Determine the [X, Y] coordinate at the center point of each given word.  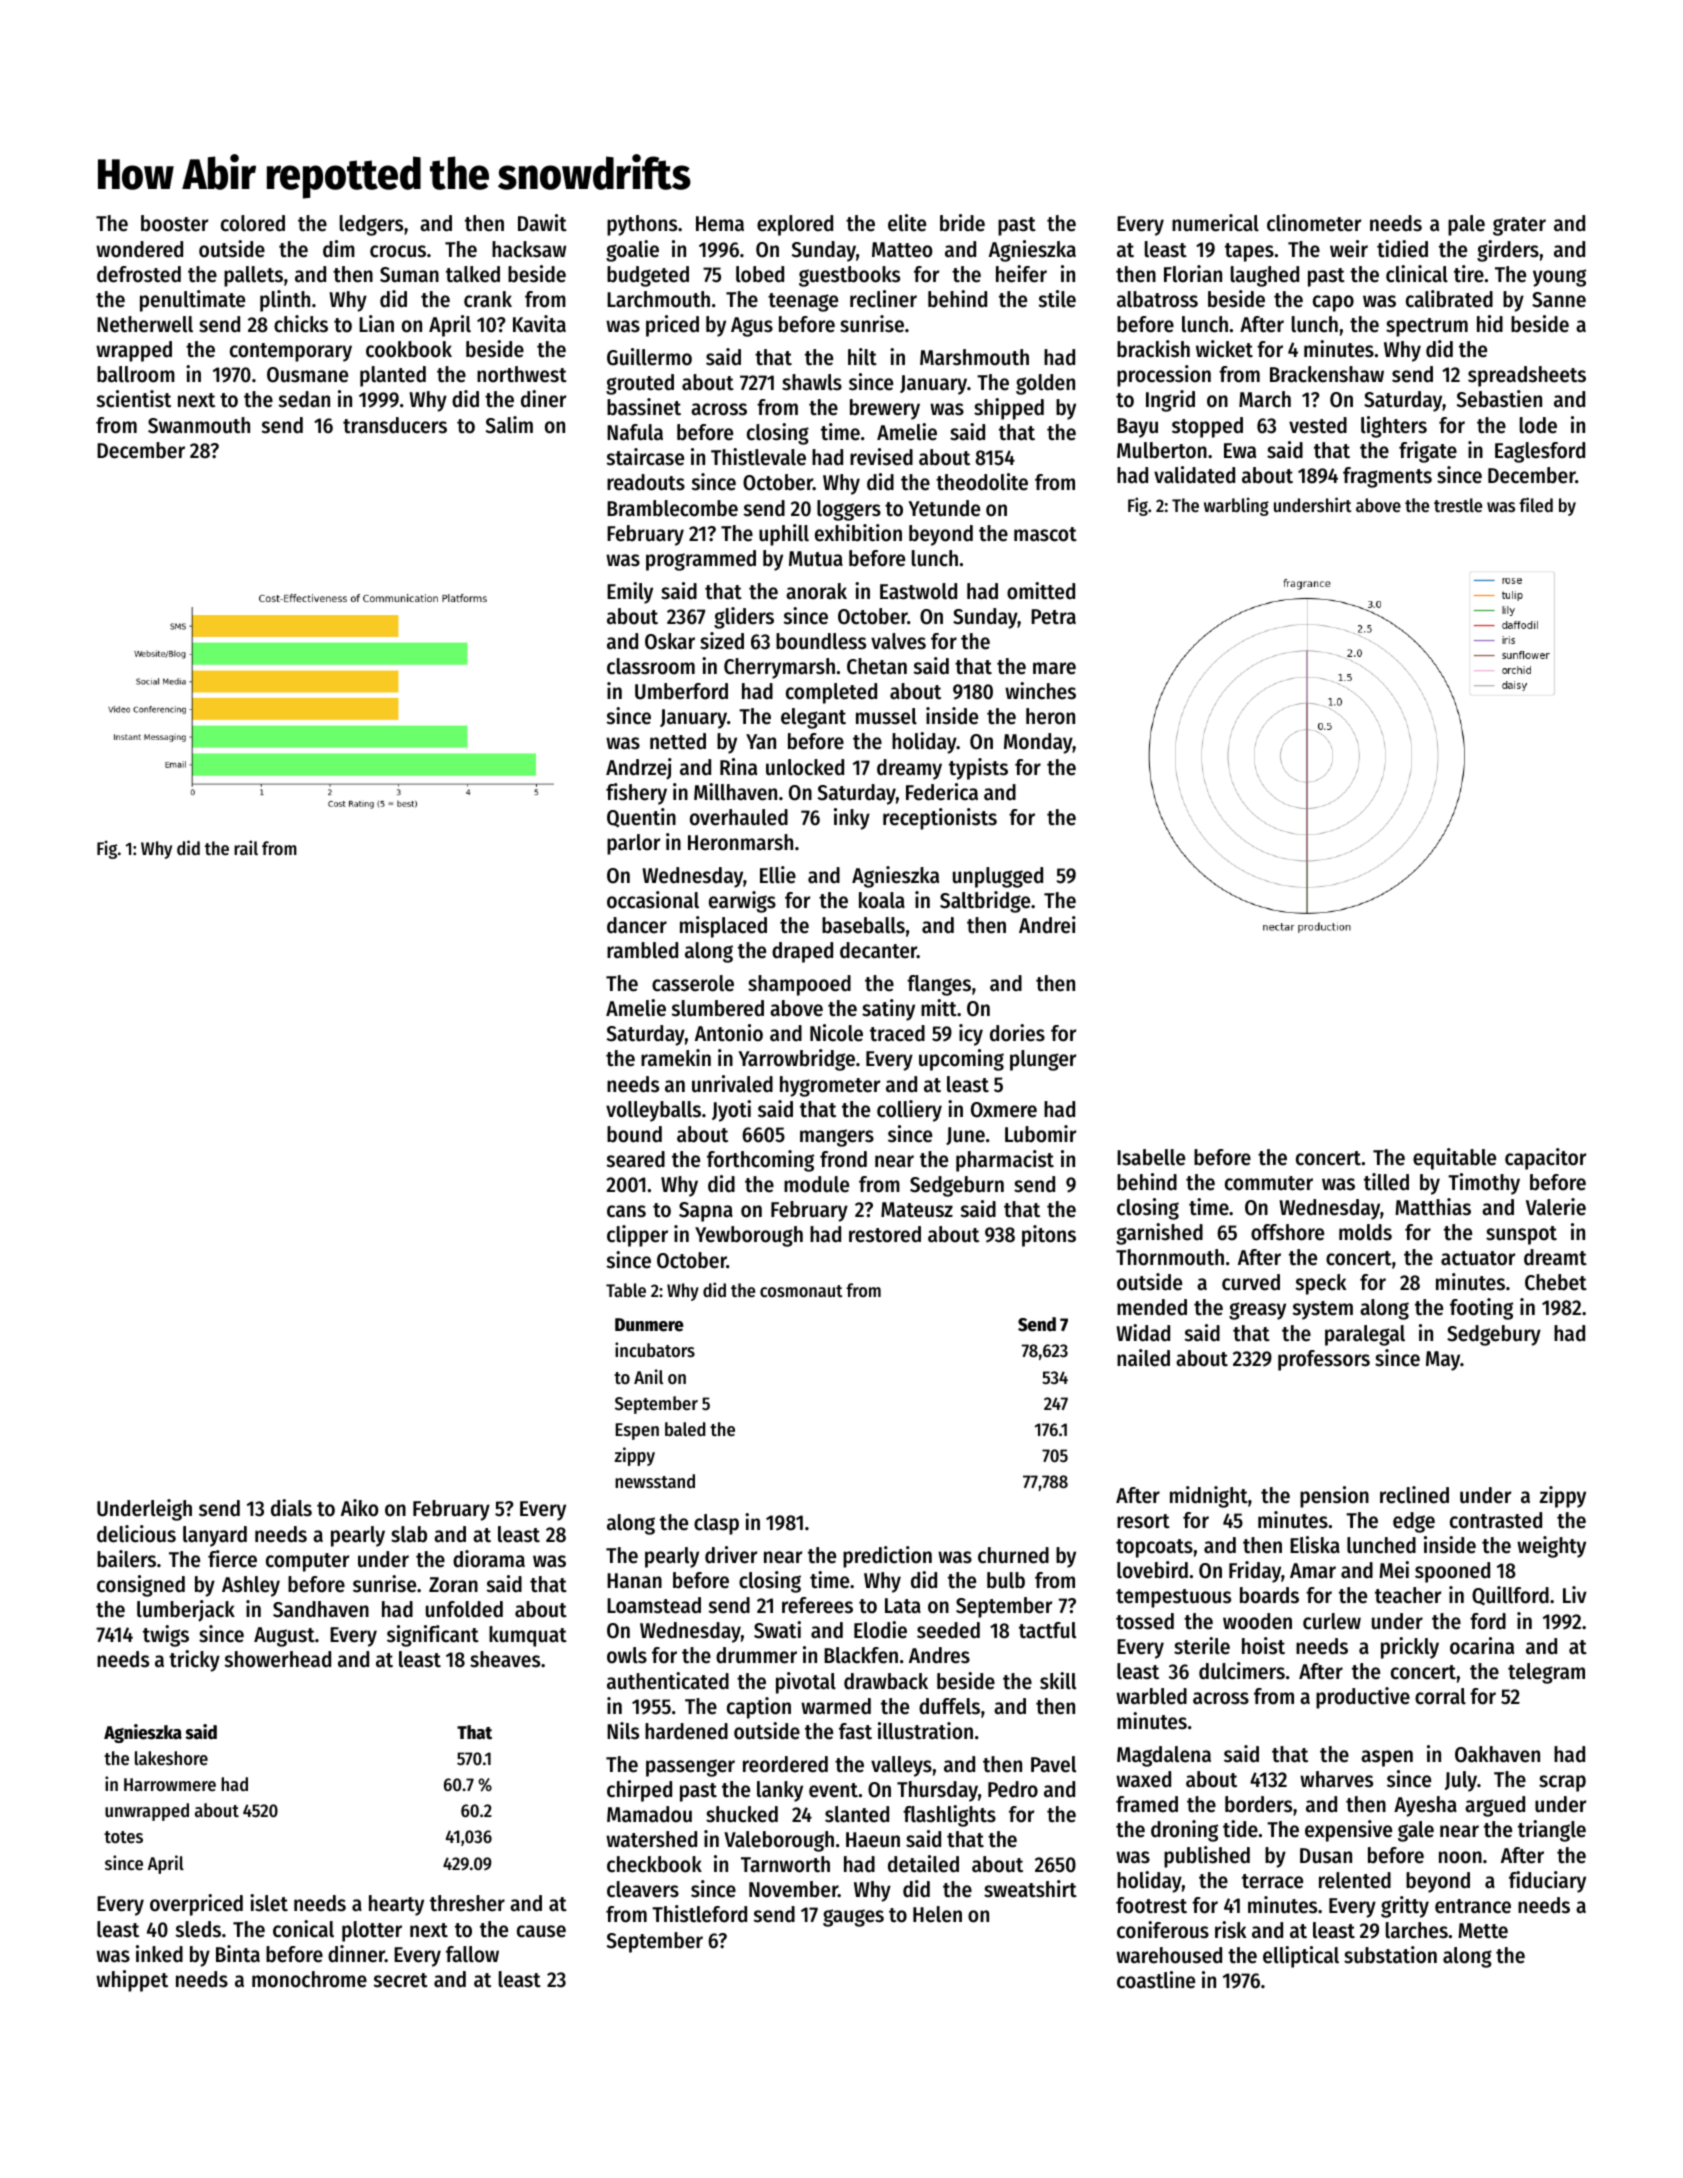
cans [626, 1211]
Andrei [1047, 925]
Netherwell [145, 324]
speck [1321, 1284]
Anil [648, 1376]
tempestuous [1173, 1598]
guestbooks [849, 276]
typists [978, 769]
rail [246, 847]
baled [685, 1429]
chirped [639, 1791]
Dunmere [649, 1325]
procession [1164, 376]
